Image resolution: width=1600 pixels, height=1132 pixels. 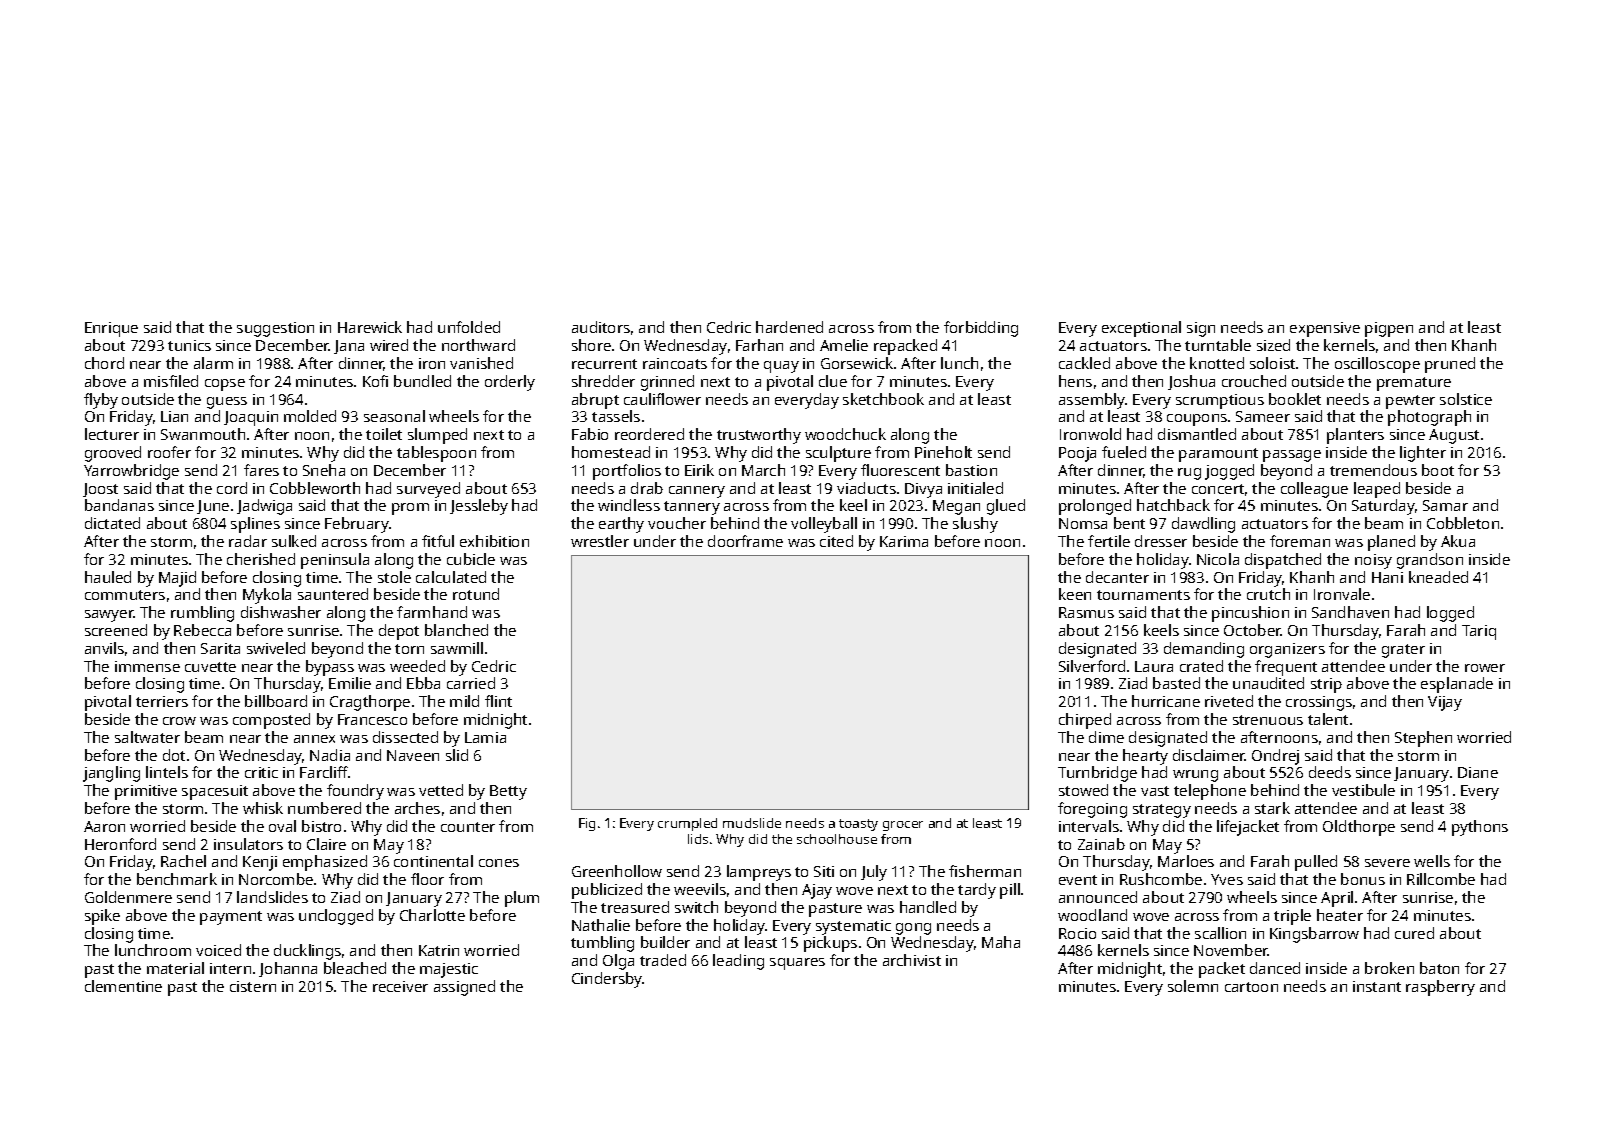 What do you see at coordinates (1268, 594) in the document?
I see `crutch` at bounding box center [1268, 594].
